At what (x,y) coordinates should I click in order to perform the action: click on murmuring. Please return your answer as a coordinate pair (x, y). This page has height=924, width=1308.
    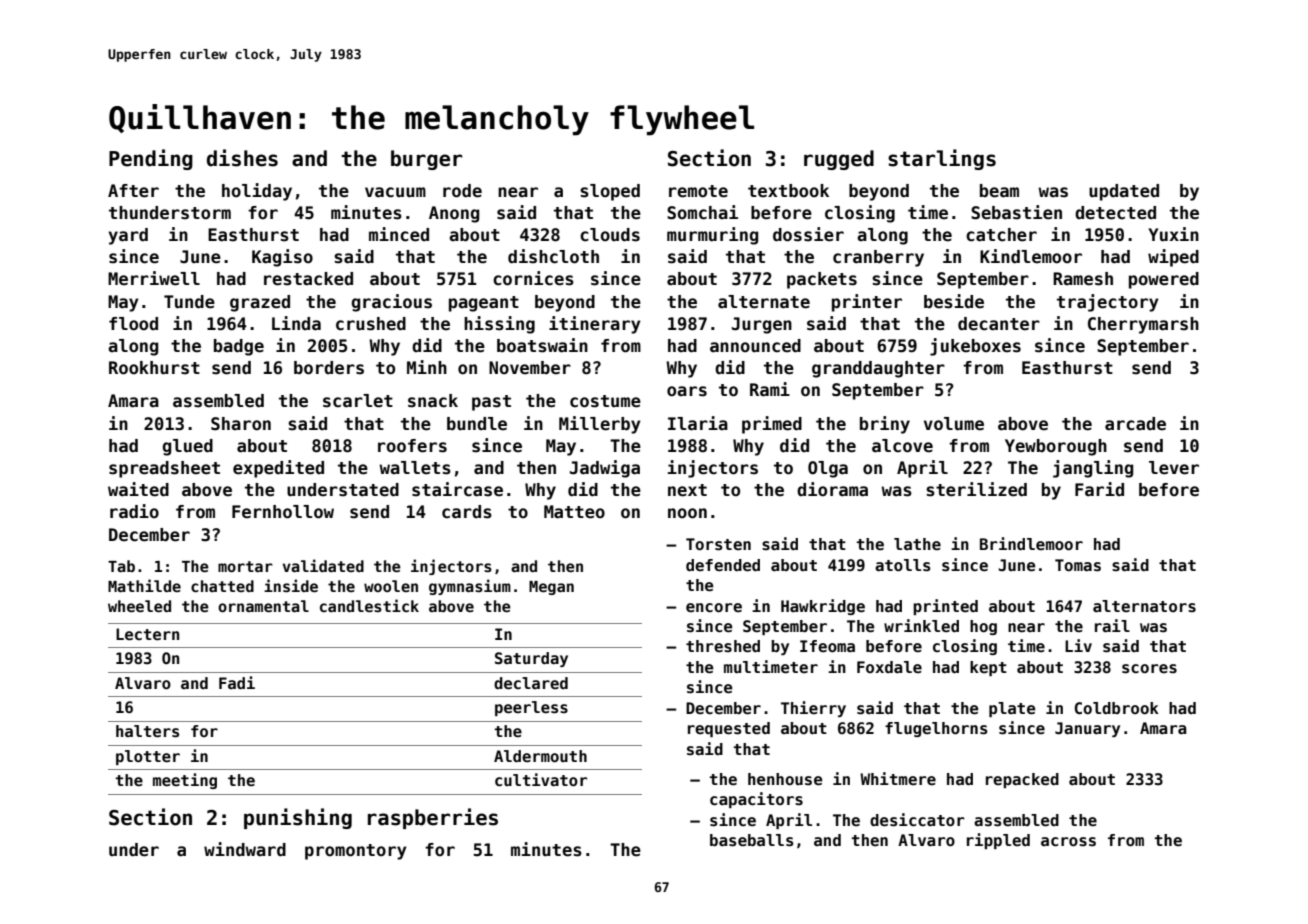
    Looking at the image, I should click on (712, 236).
